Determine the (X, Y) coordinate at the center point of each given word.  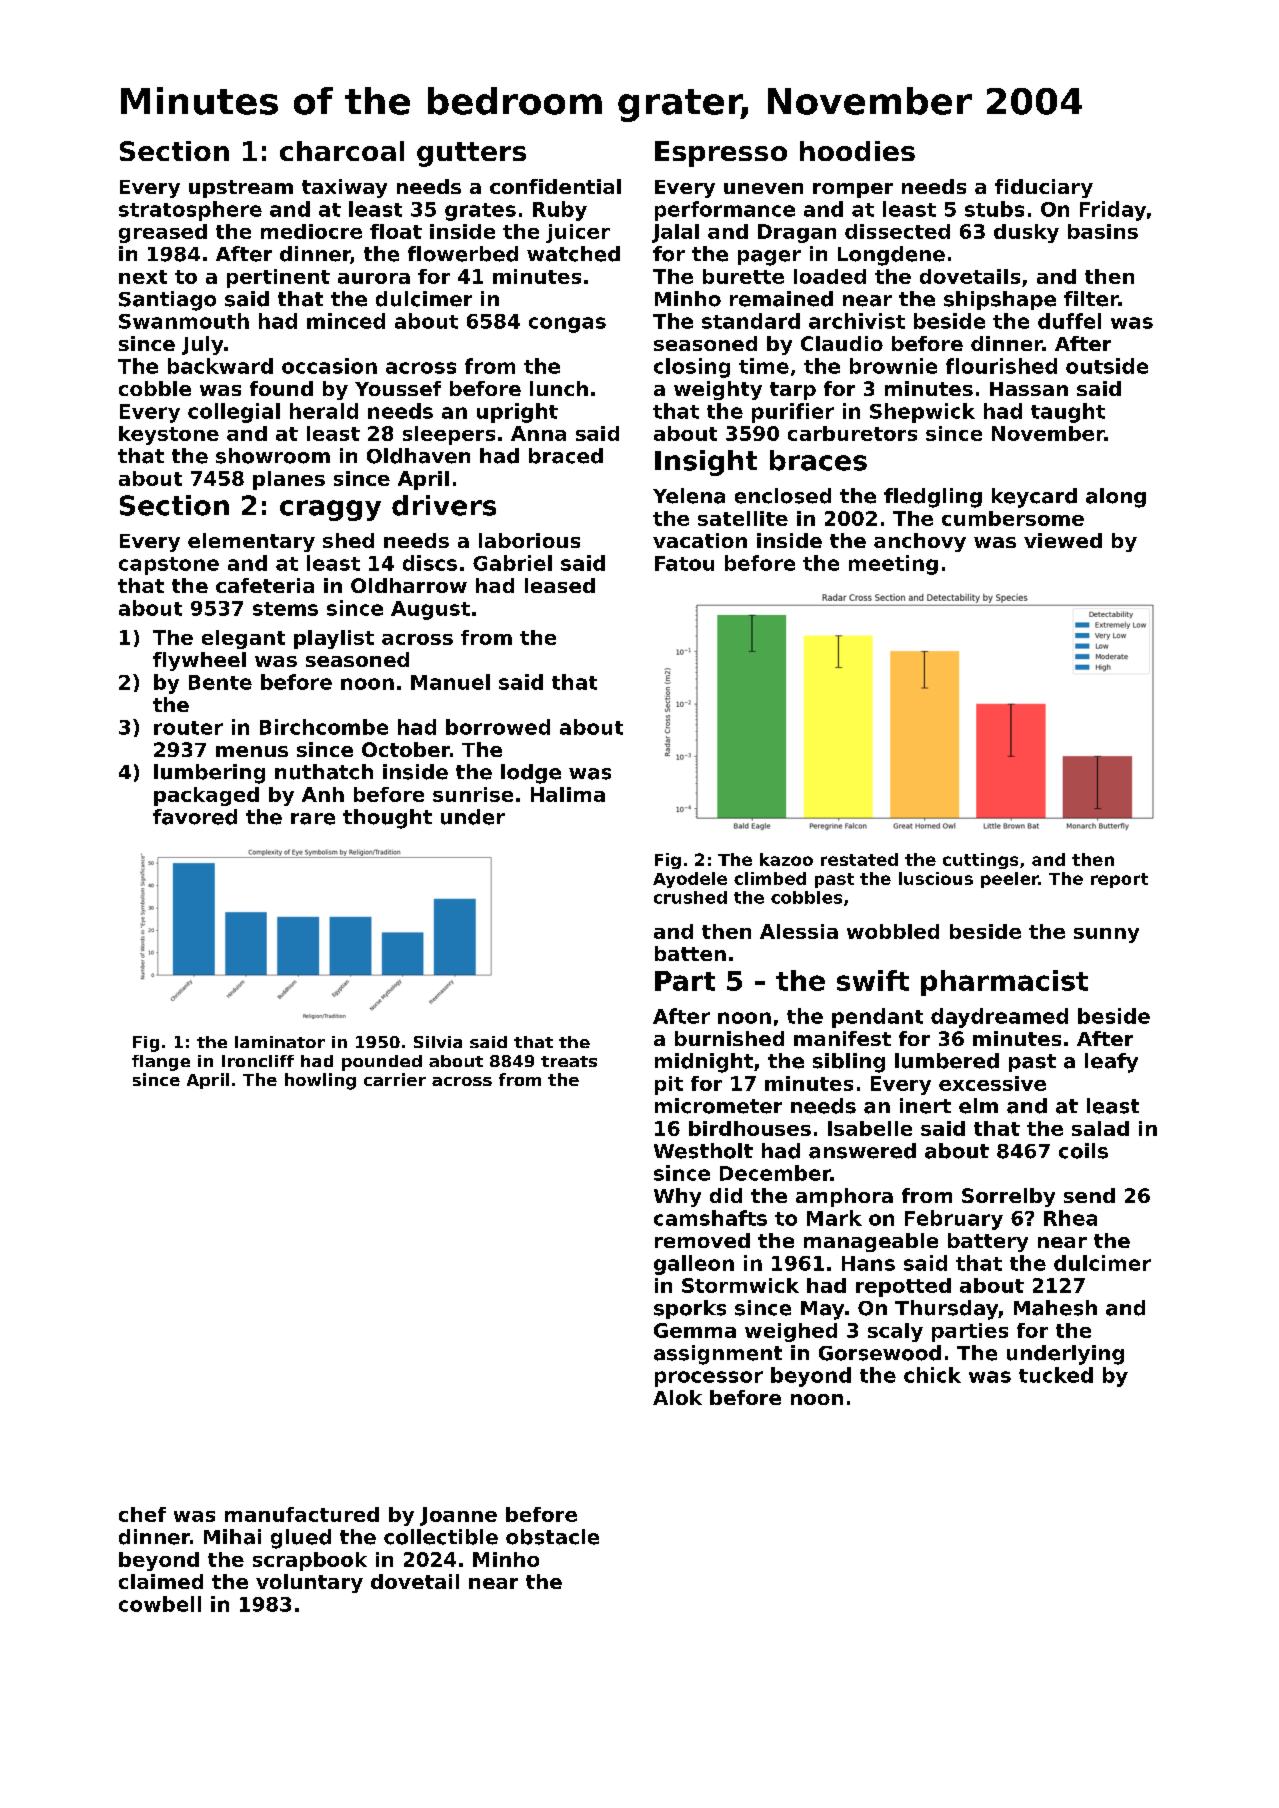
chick (932, 1375)
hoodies (857, 151)
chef (142, 1514)
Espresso (721, 154)
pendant (877, 1018)
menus (252, 751)
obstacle (552, 1537)
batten (690, 953)
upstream (241, 189)
